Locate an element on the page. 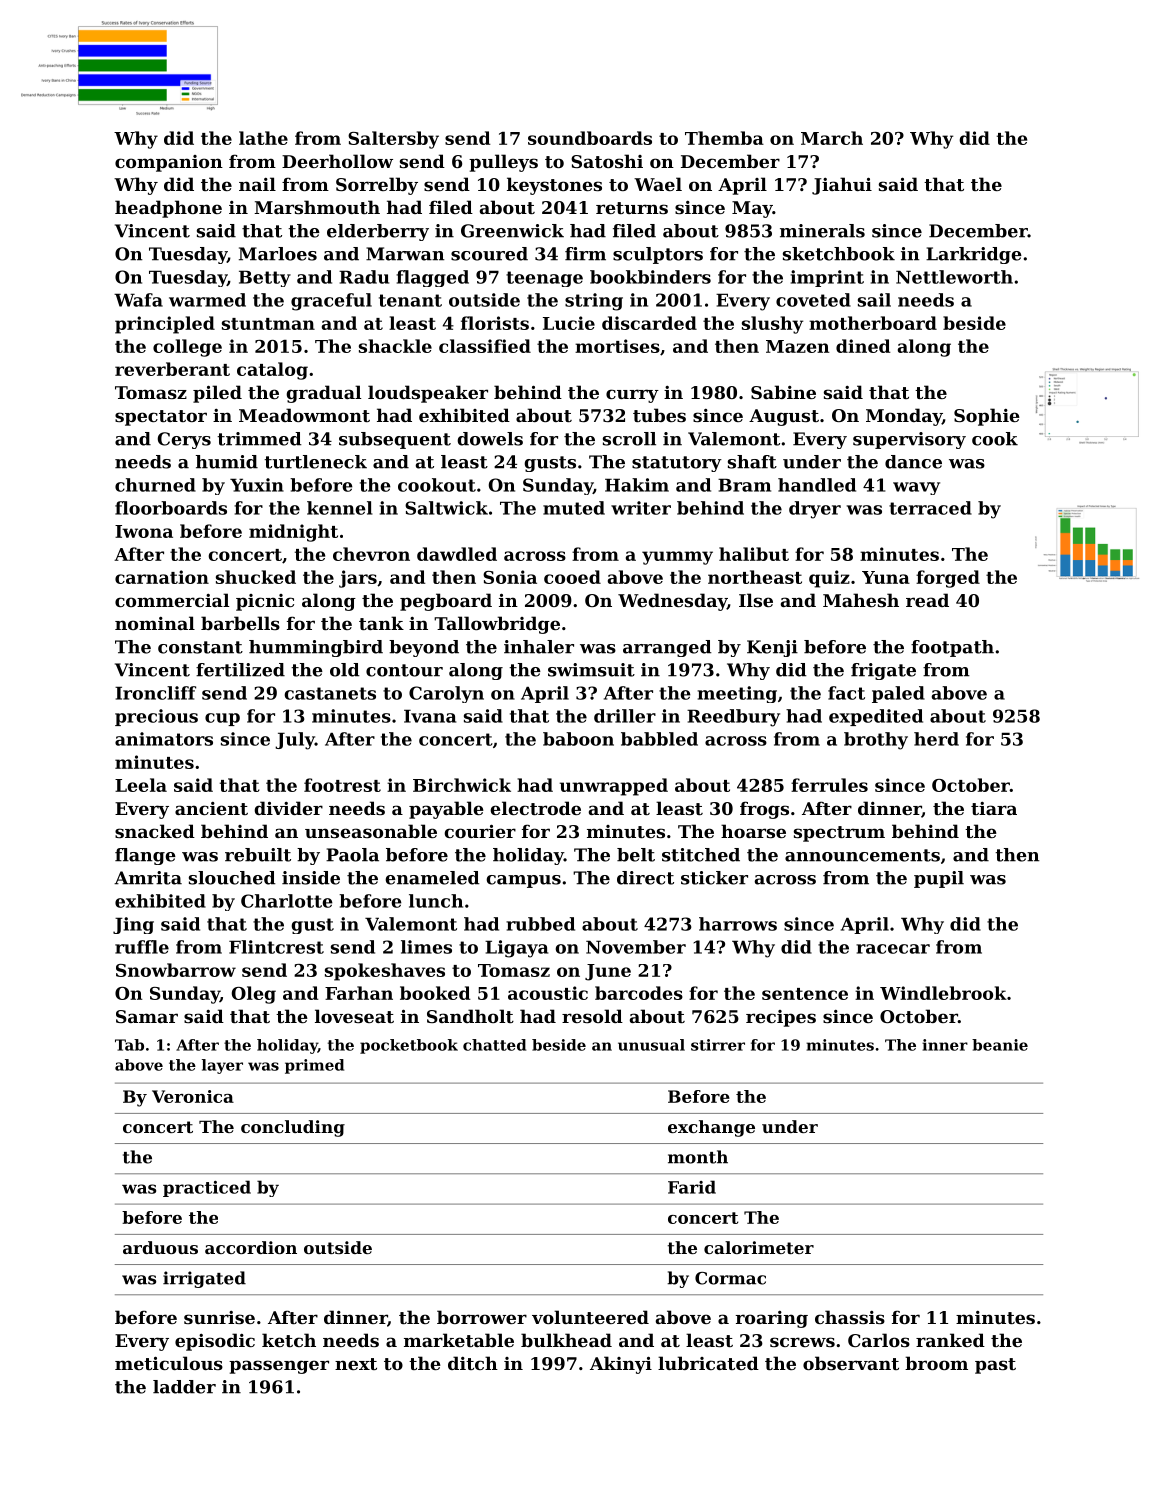 The width and height of the document is (1158, 1499). elderberry is located at coordinates (378, 232).
